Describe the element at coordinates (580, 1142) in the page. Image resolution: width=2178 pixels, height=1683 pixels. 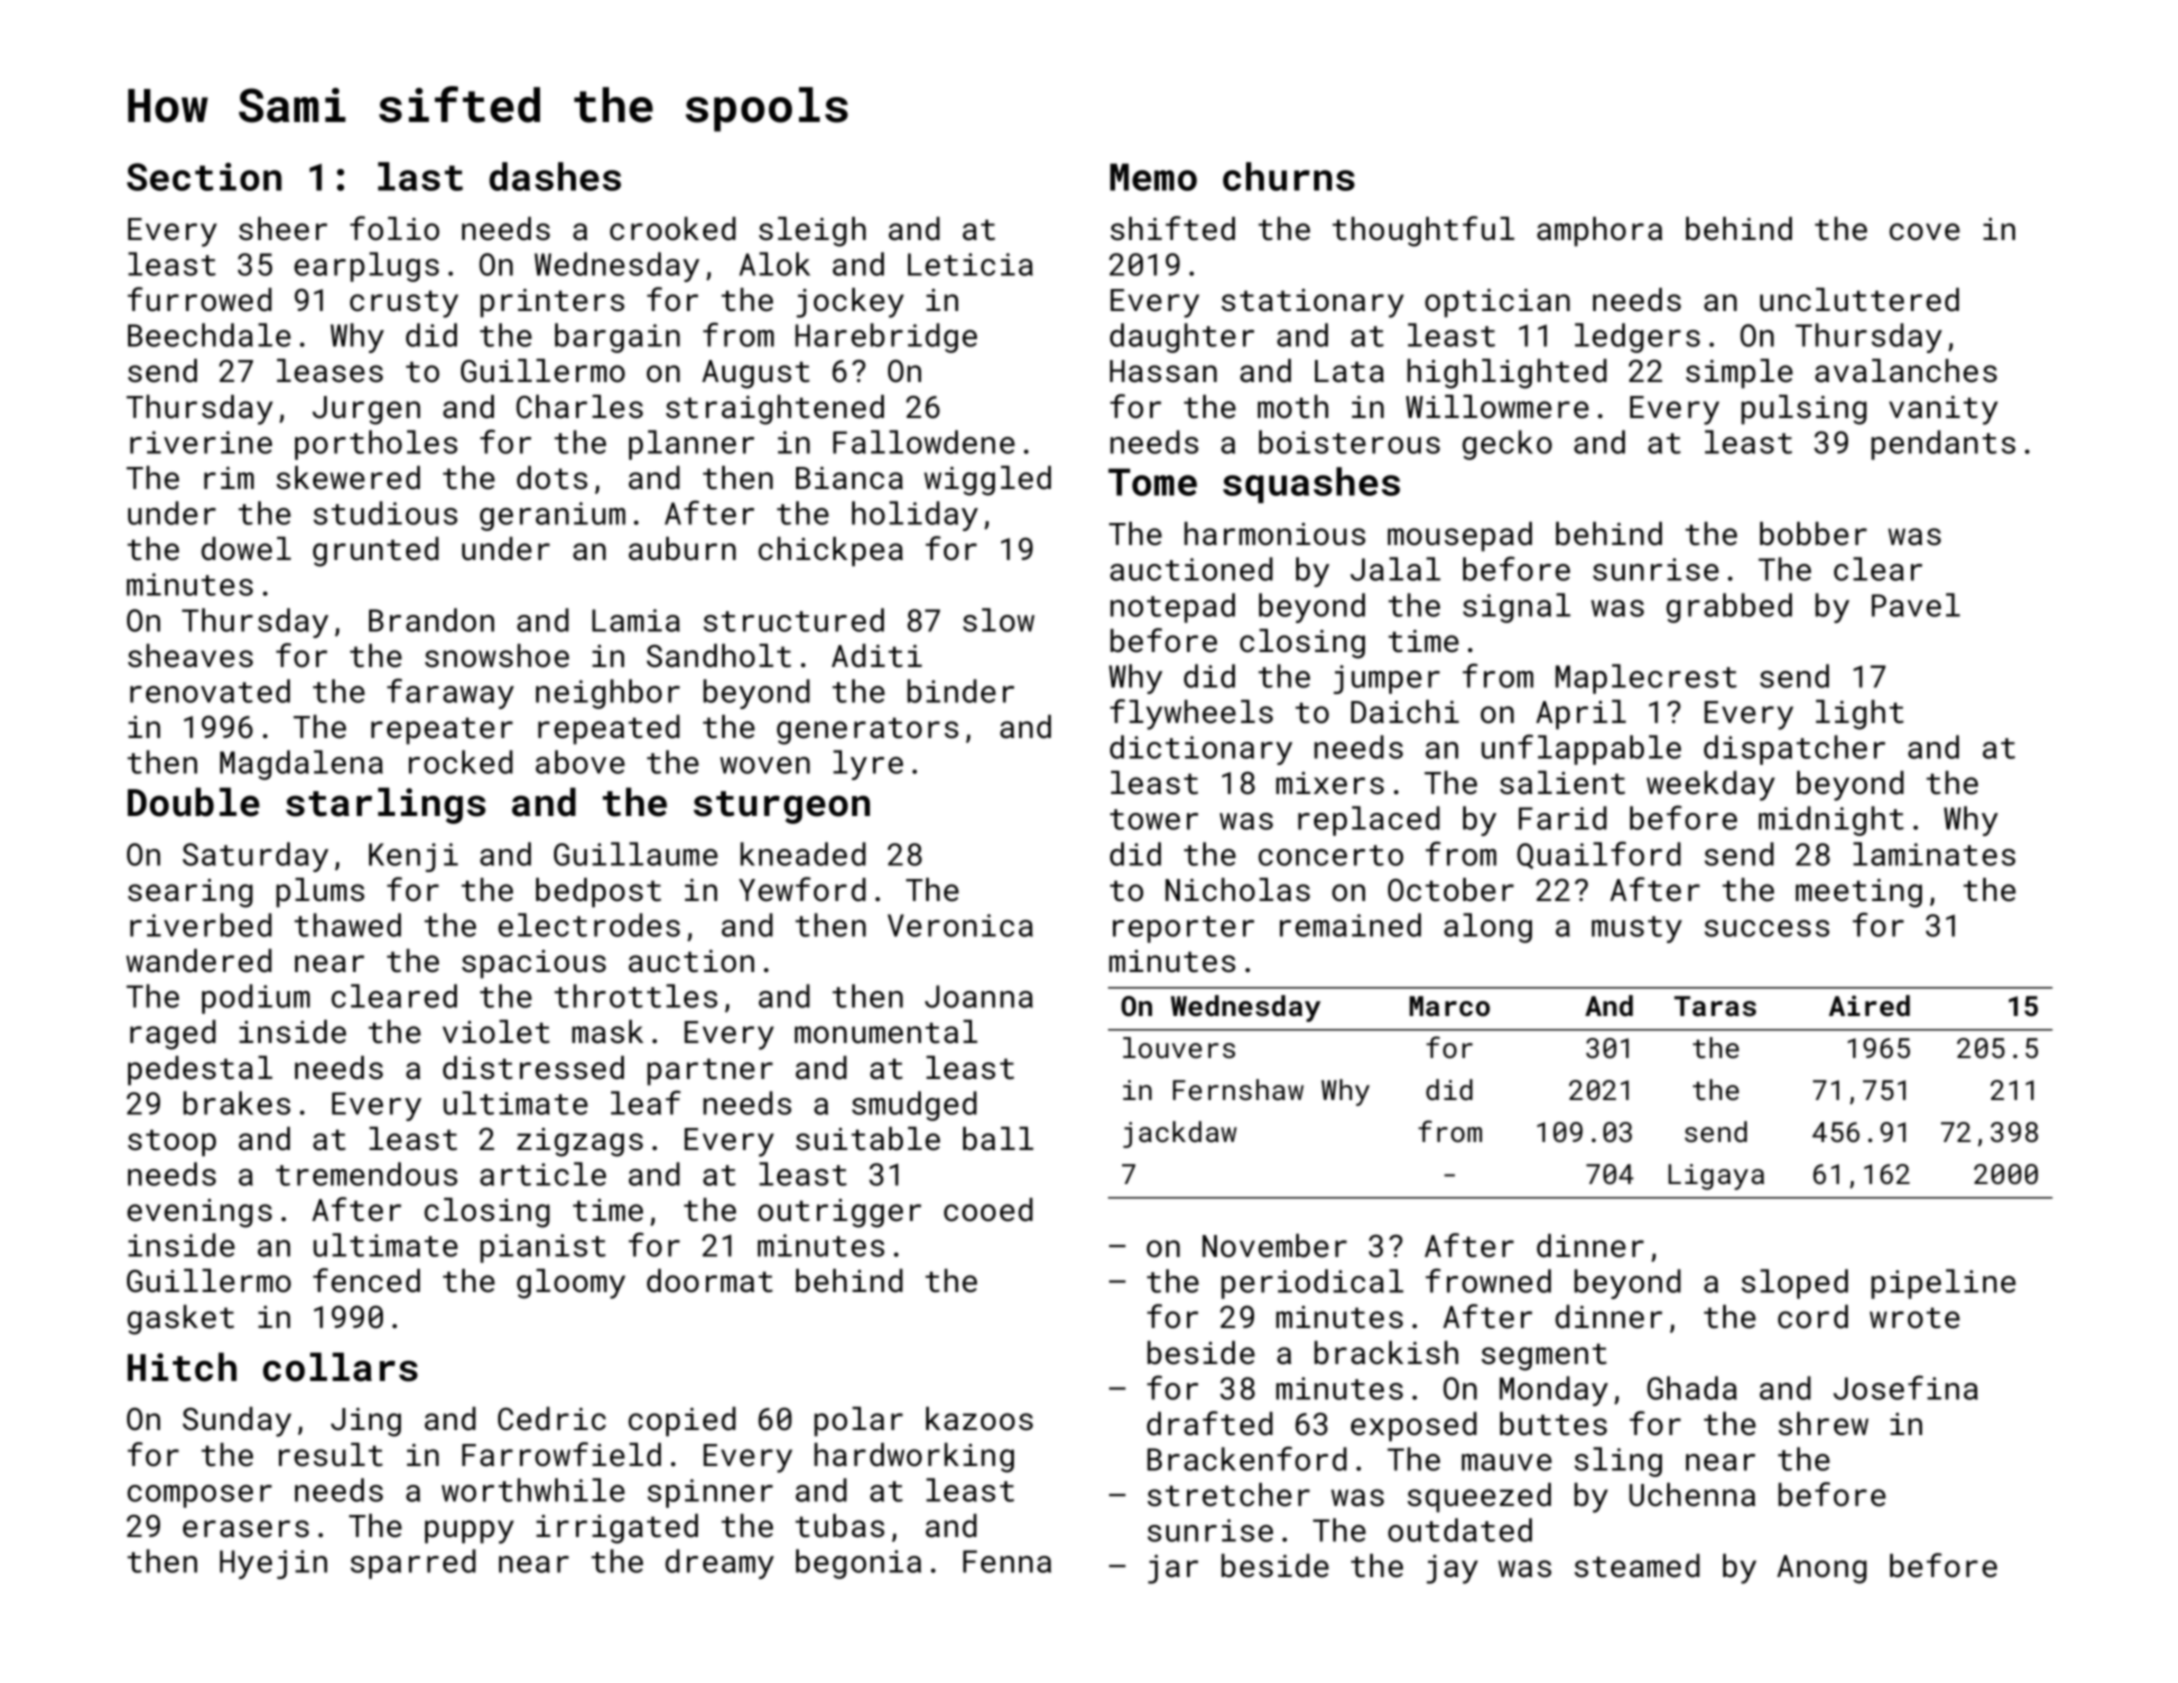
I see `zigzags` at that location.
